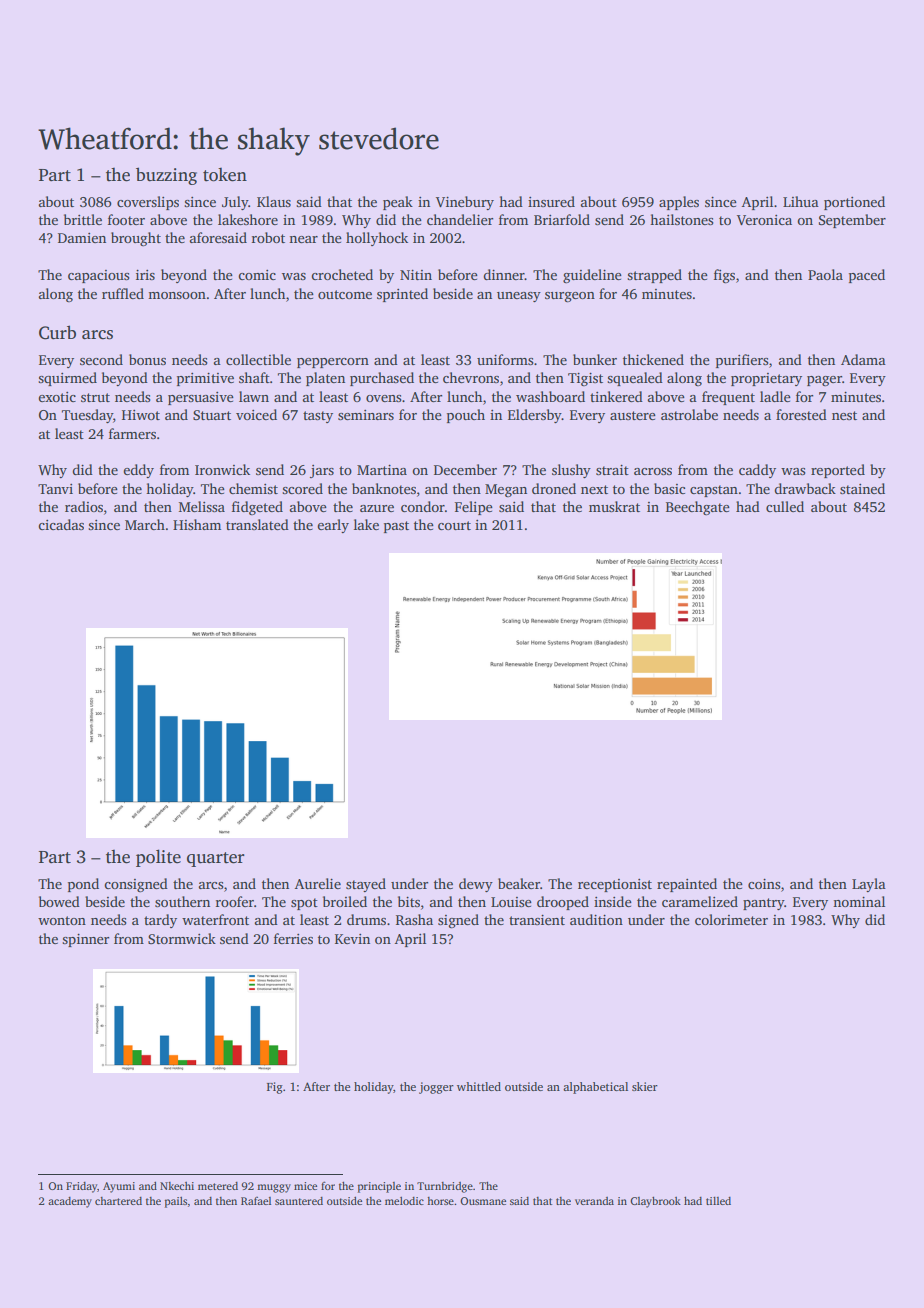  I want to click on tilled, so click(718, 1201).
